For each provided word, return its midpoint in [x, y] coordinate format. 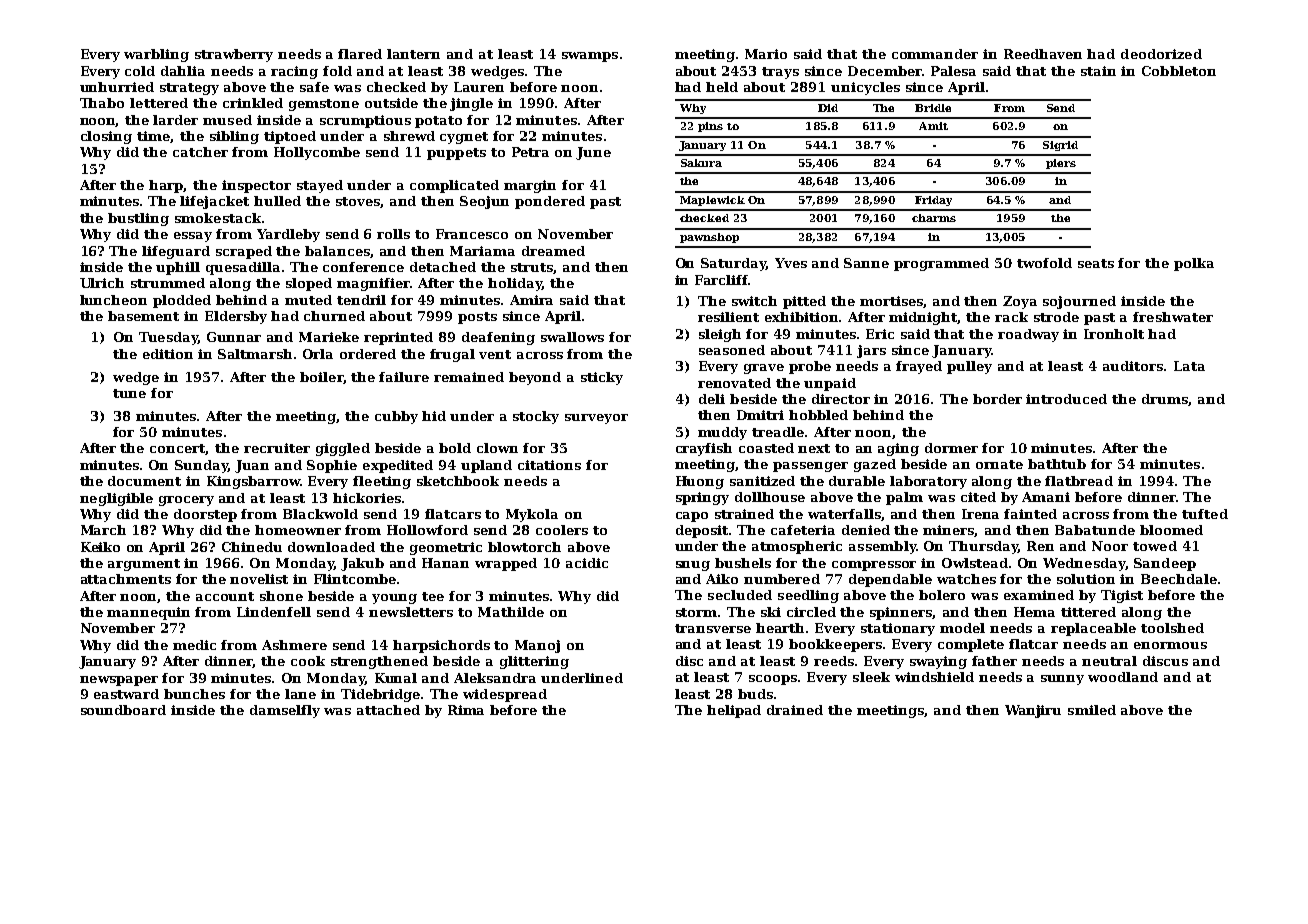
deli [712, 399]
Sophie [332, 466]
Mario [766, 54]
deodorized [1161, 54]
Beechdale [1179, 579]
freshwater [1173, 317]
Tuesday [168, 338]
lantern [413, 54]
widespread [505, 695]
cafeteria [803, 530]
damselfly [285, 711]
